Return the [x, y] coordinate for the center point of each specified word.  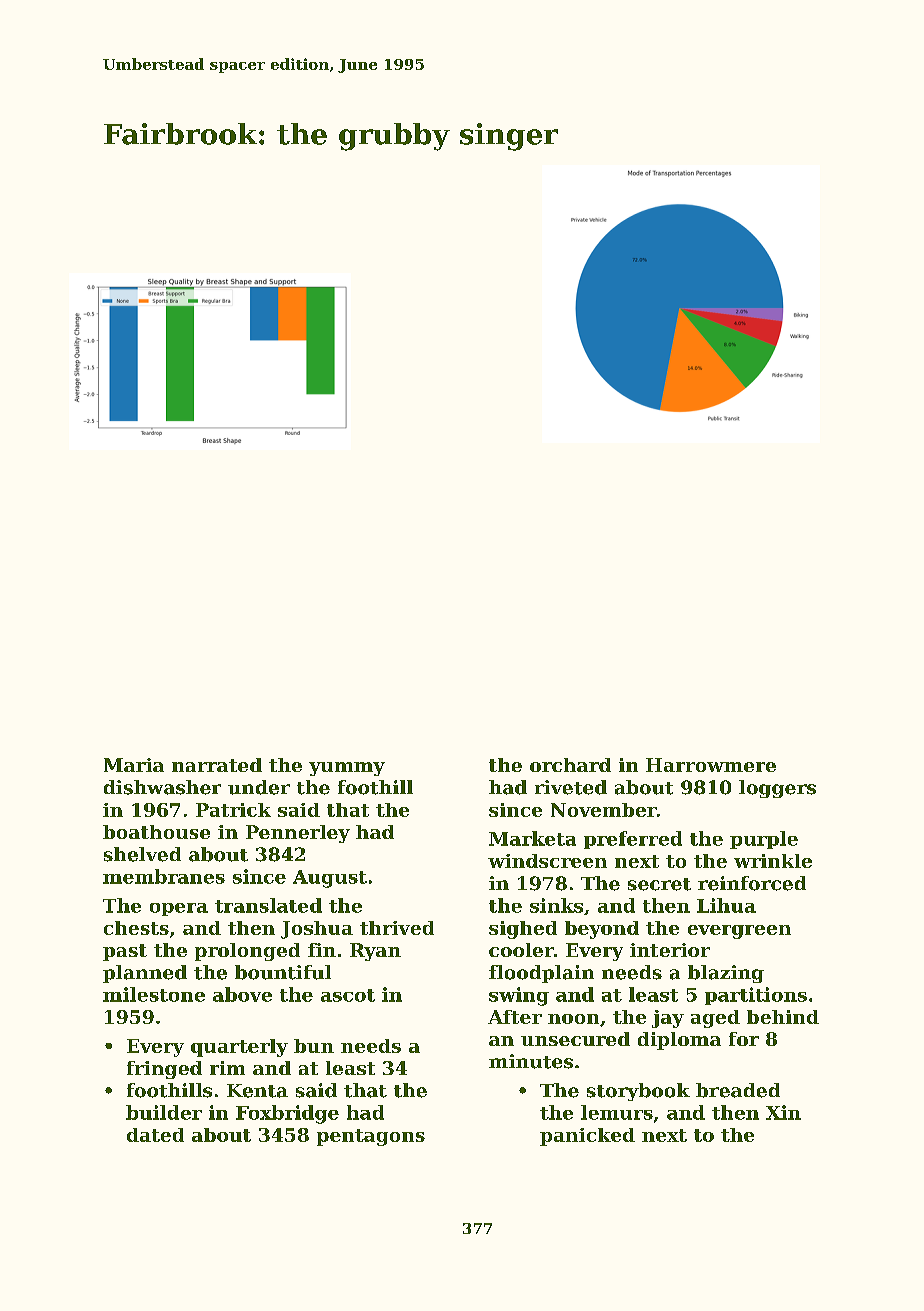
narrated [217, 765]
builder [164, 1112]
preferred [633, 840]
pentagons [371, 1137]
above [242, 994]
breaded [738, 1090]
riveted [571, 787]
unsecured [575, 1039]
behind [783, 1017]
